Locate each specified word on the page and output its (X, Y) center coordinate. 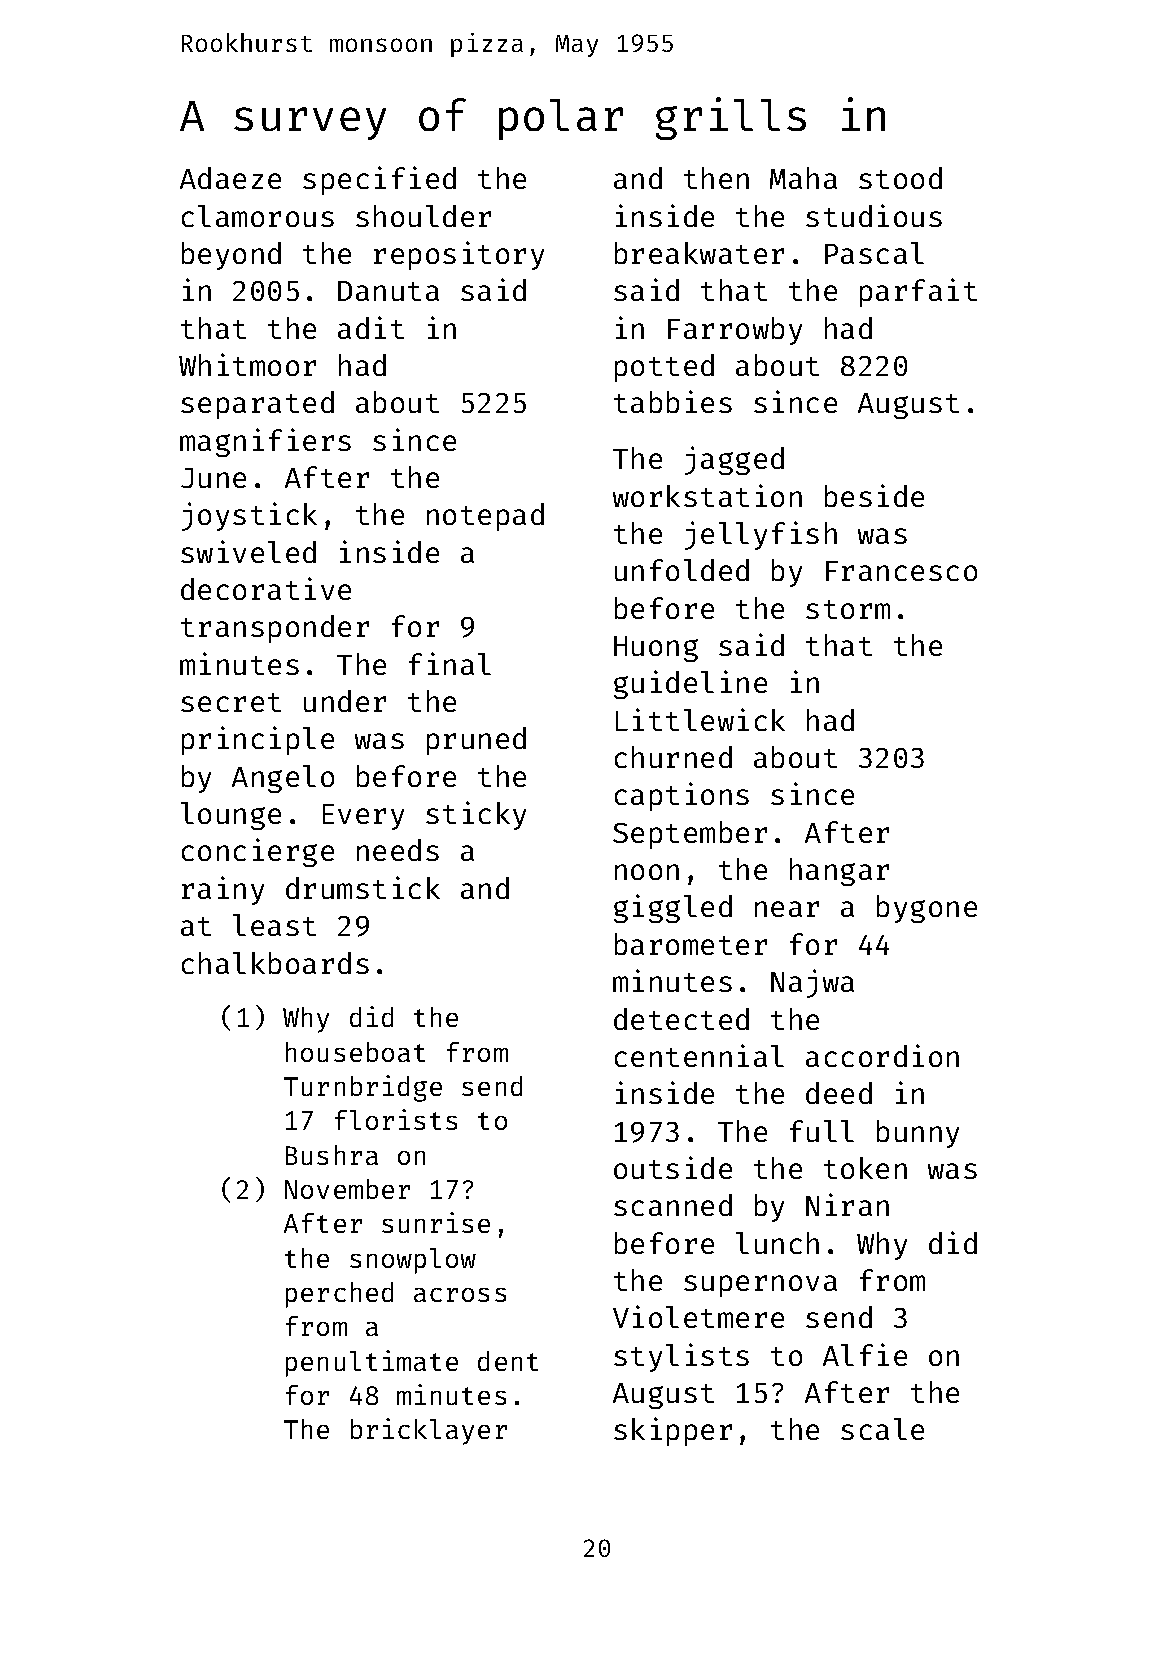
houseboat (355, 1052)
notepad (485, 517)
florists (396, 1119)
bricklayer (429, 1431)
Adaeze (230, 178)
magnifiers (265, 442)
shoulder (423, 216)
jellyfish (761, 535)
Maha (803, 178)
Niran (847, 1204)
